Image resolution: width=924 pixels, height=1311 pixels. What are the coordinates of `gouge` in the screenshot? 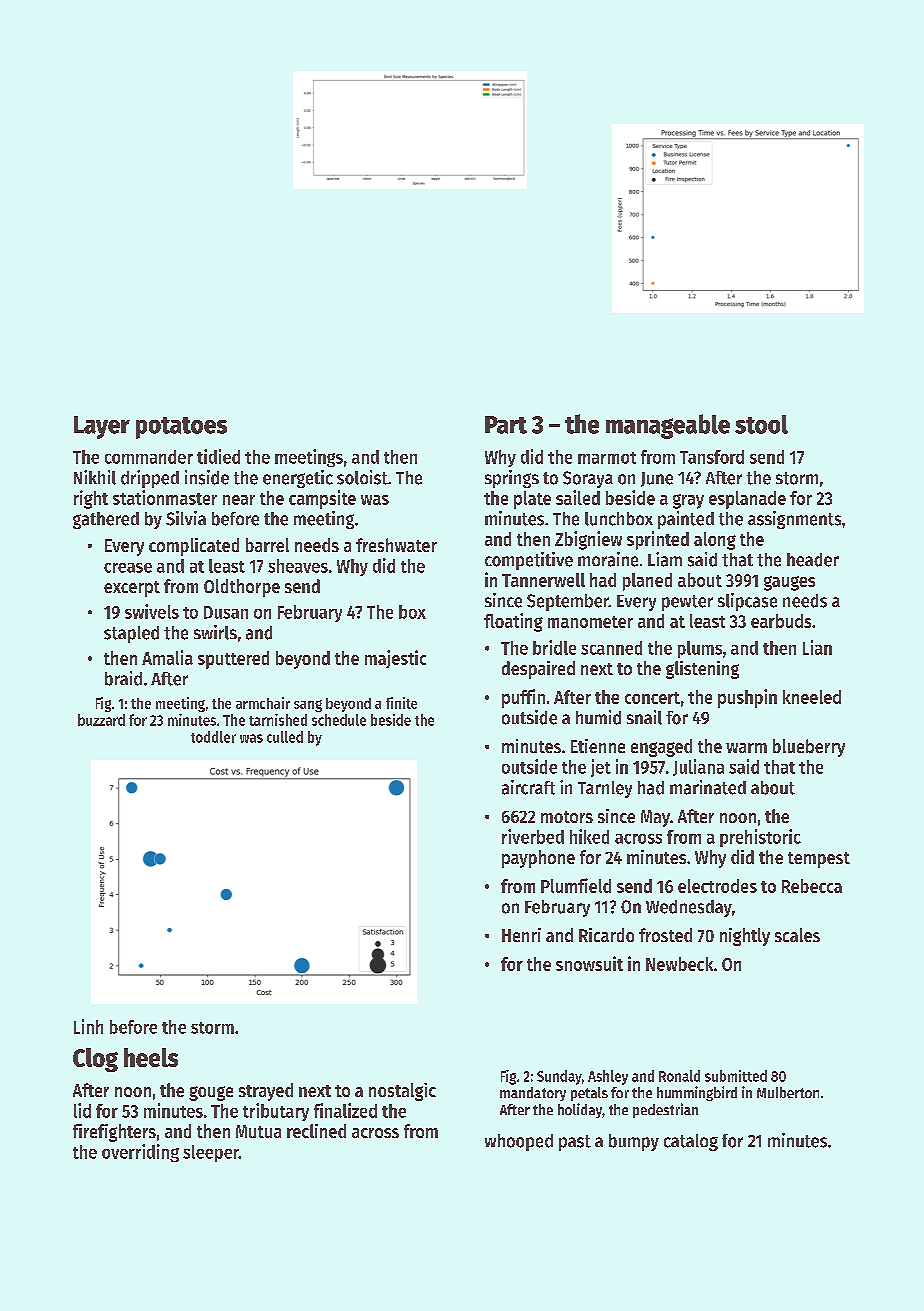 It's located at (211, 1093).
